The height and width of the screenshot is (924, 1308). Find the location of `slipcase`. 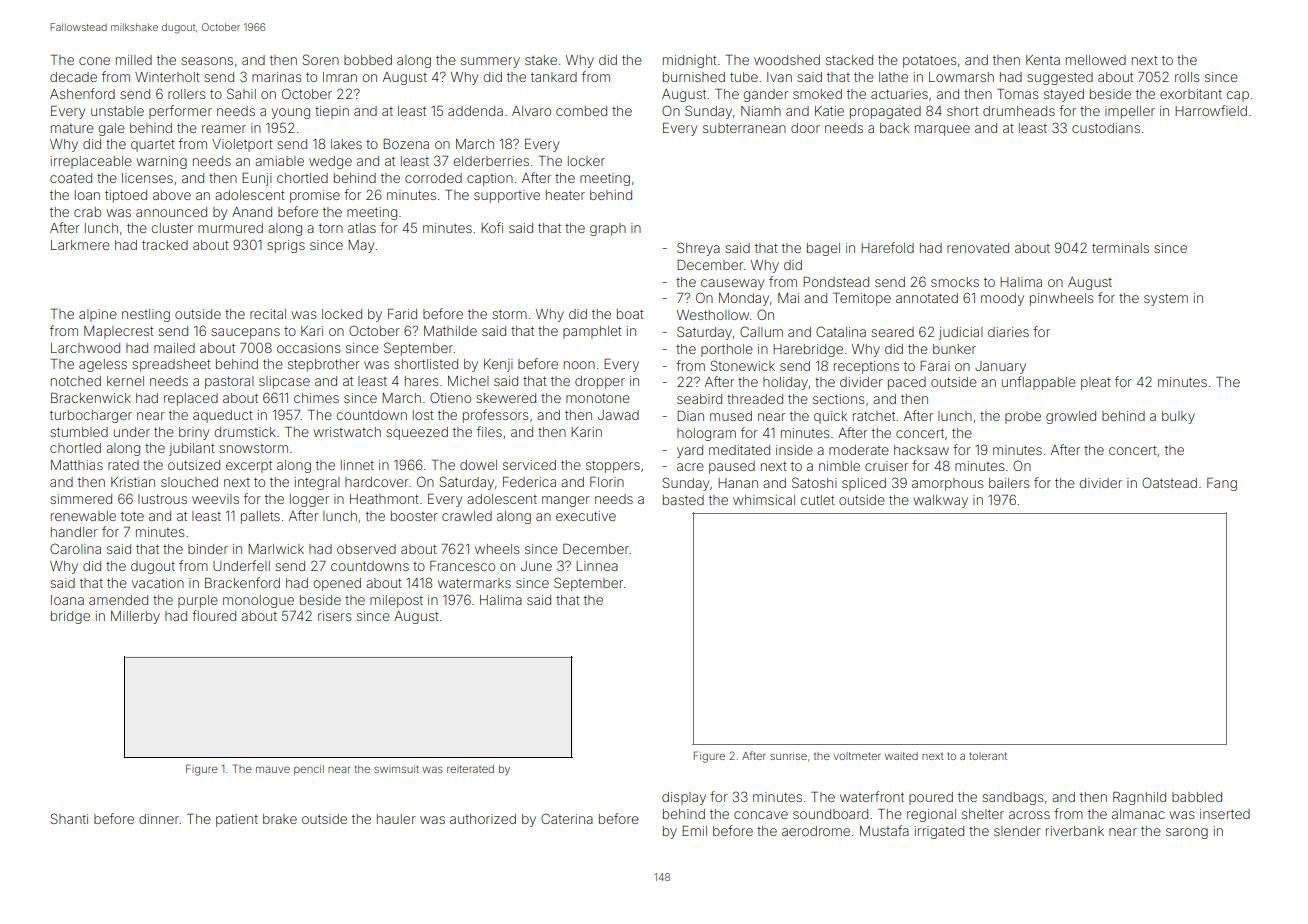

slipcase is located at coordinates (284, 382).
